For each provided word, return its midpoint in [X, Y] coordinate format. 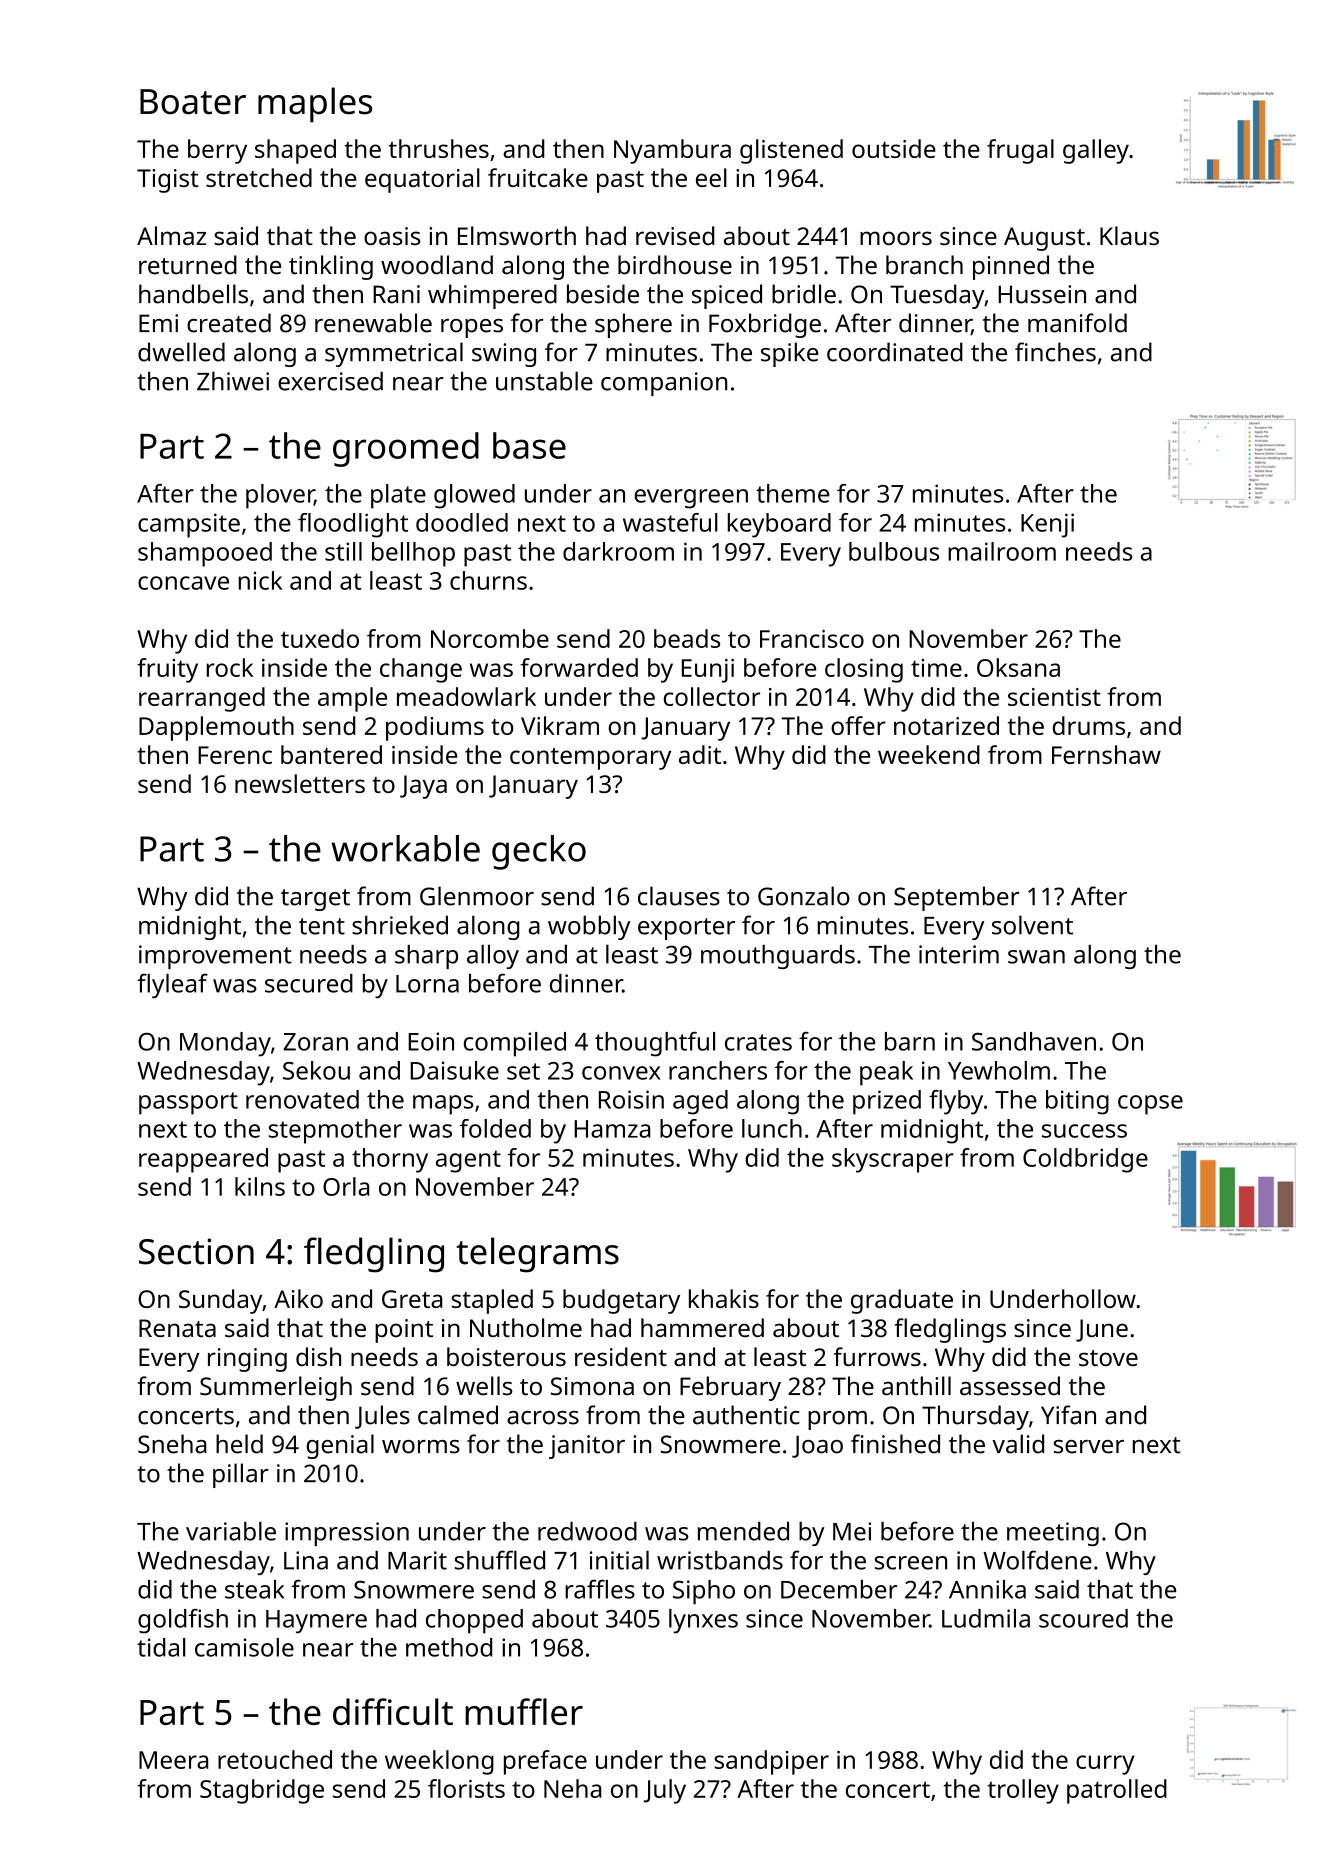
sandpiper [771, 1762]
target [315, 900]
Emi [158, 323]
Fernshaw [1106, 754]
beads [687, 638]
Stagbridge [262, 1791]
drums [1089, 725]
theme [793, 493]
